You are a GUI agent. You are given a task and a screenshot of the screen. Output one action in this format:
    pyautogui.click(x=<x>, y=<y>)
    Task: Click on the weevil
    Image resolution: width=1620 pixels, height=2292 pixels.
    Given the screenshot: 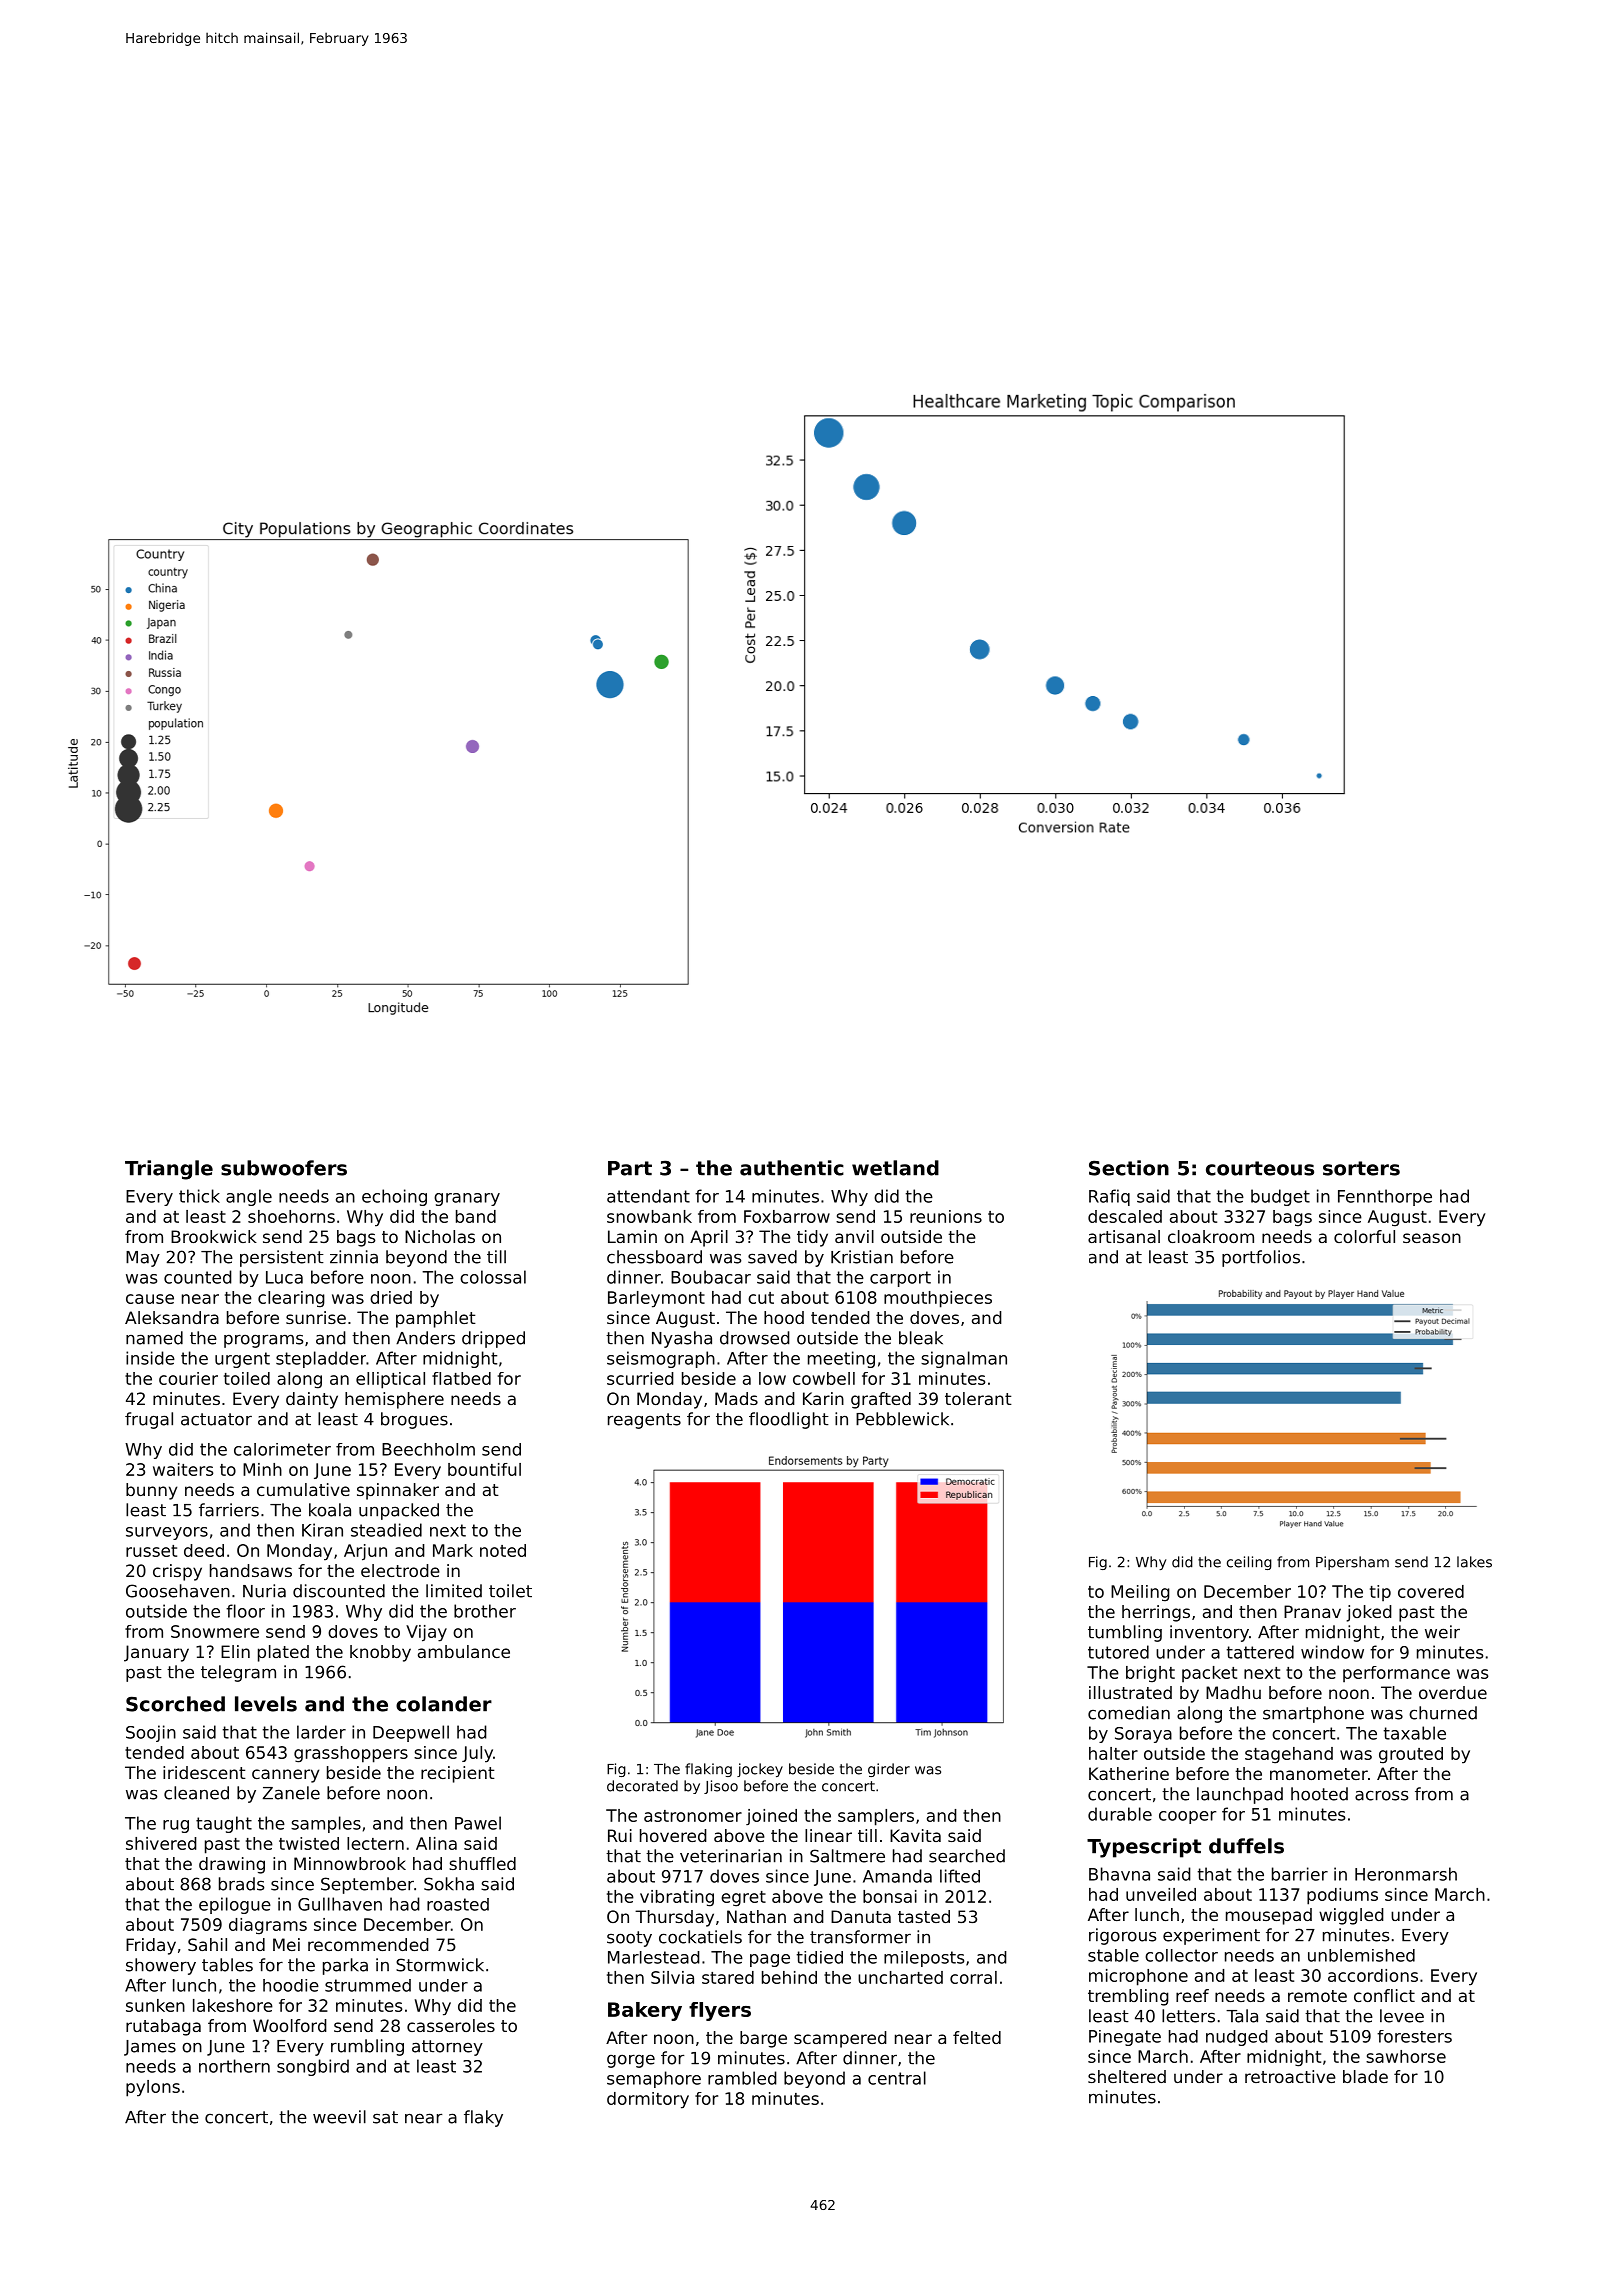 What is the action you would take?
    pyautogui.click(x=339, y=2117)
